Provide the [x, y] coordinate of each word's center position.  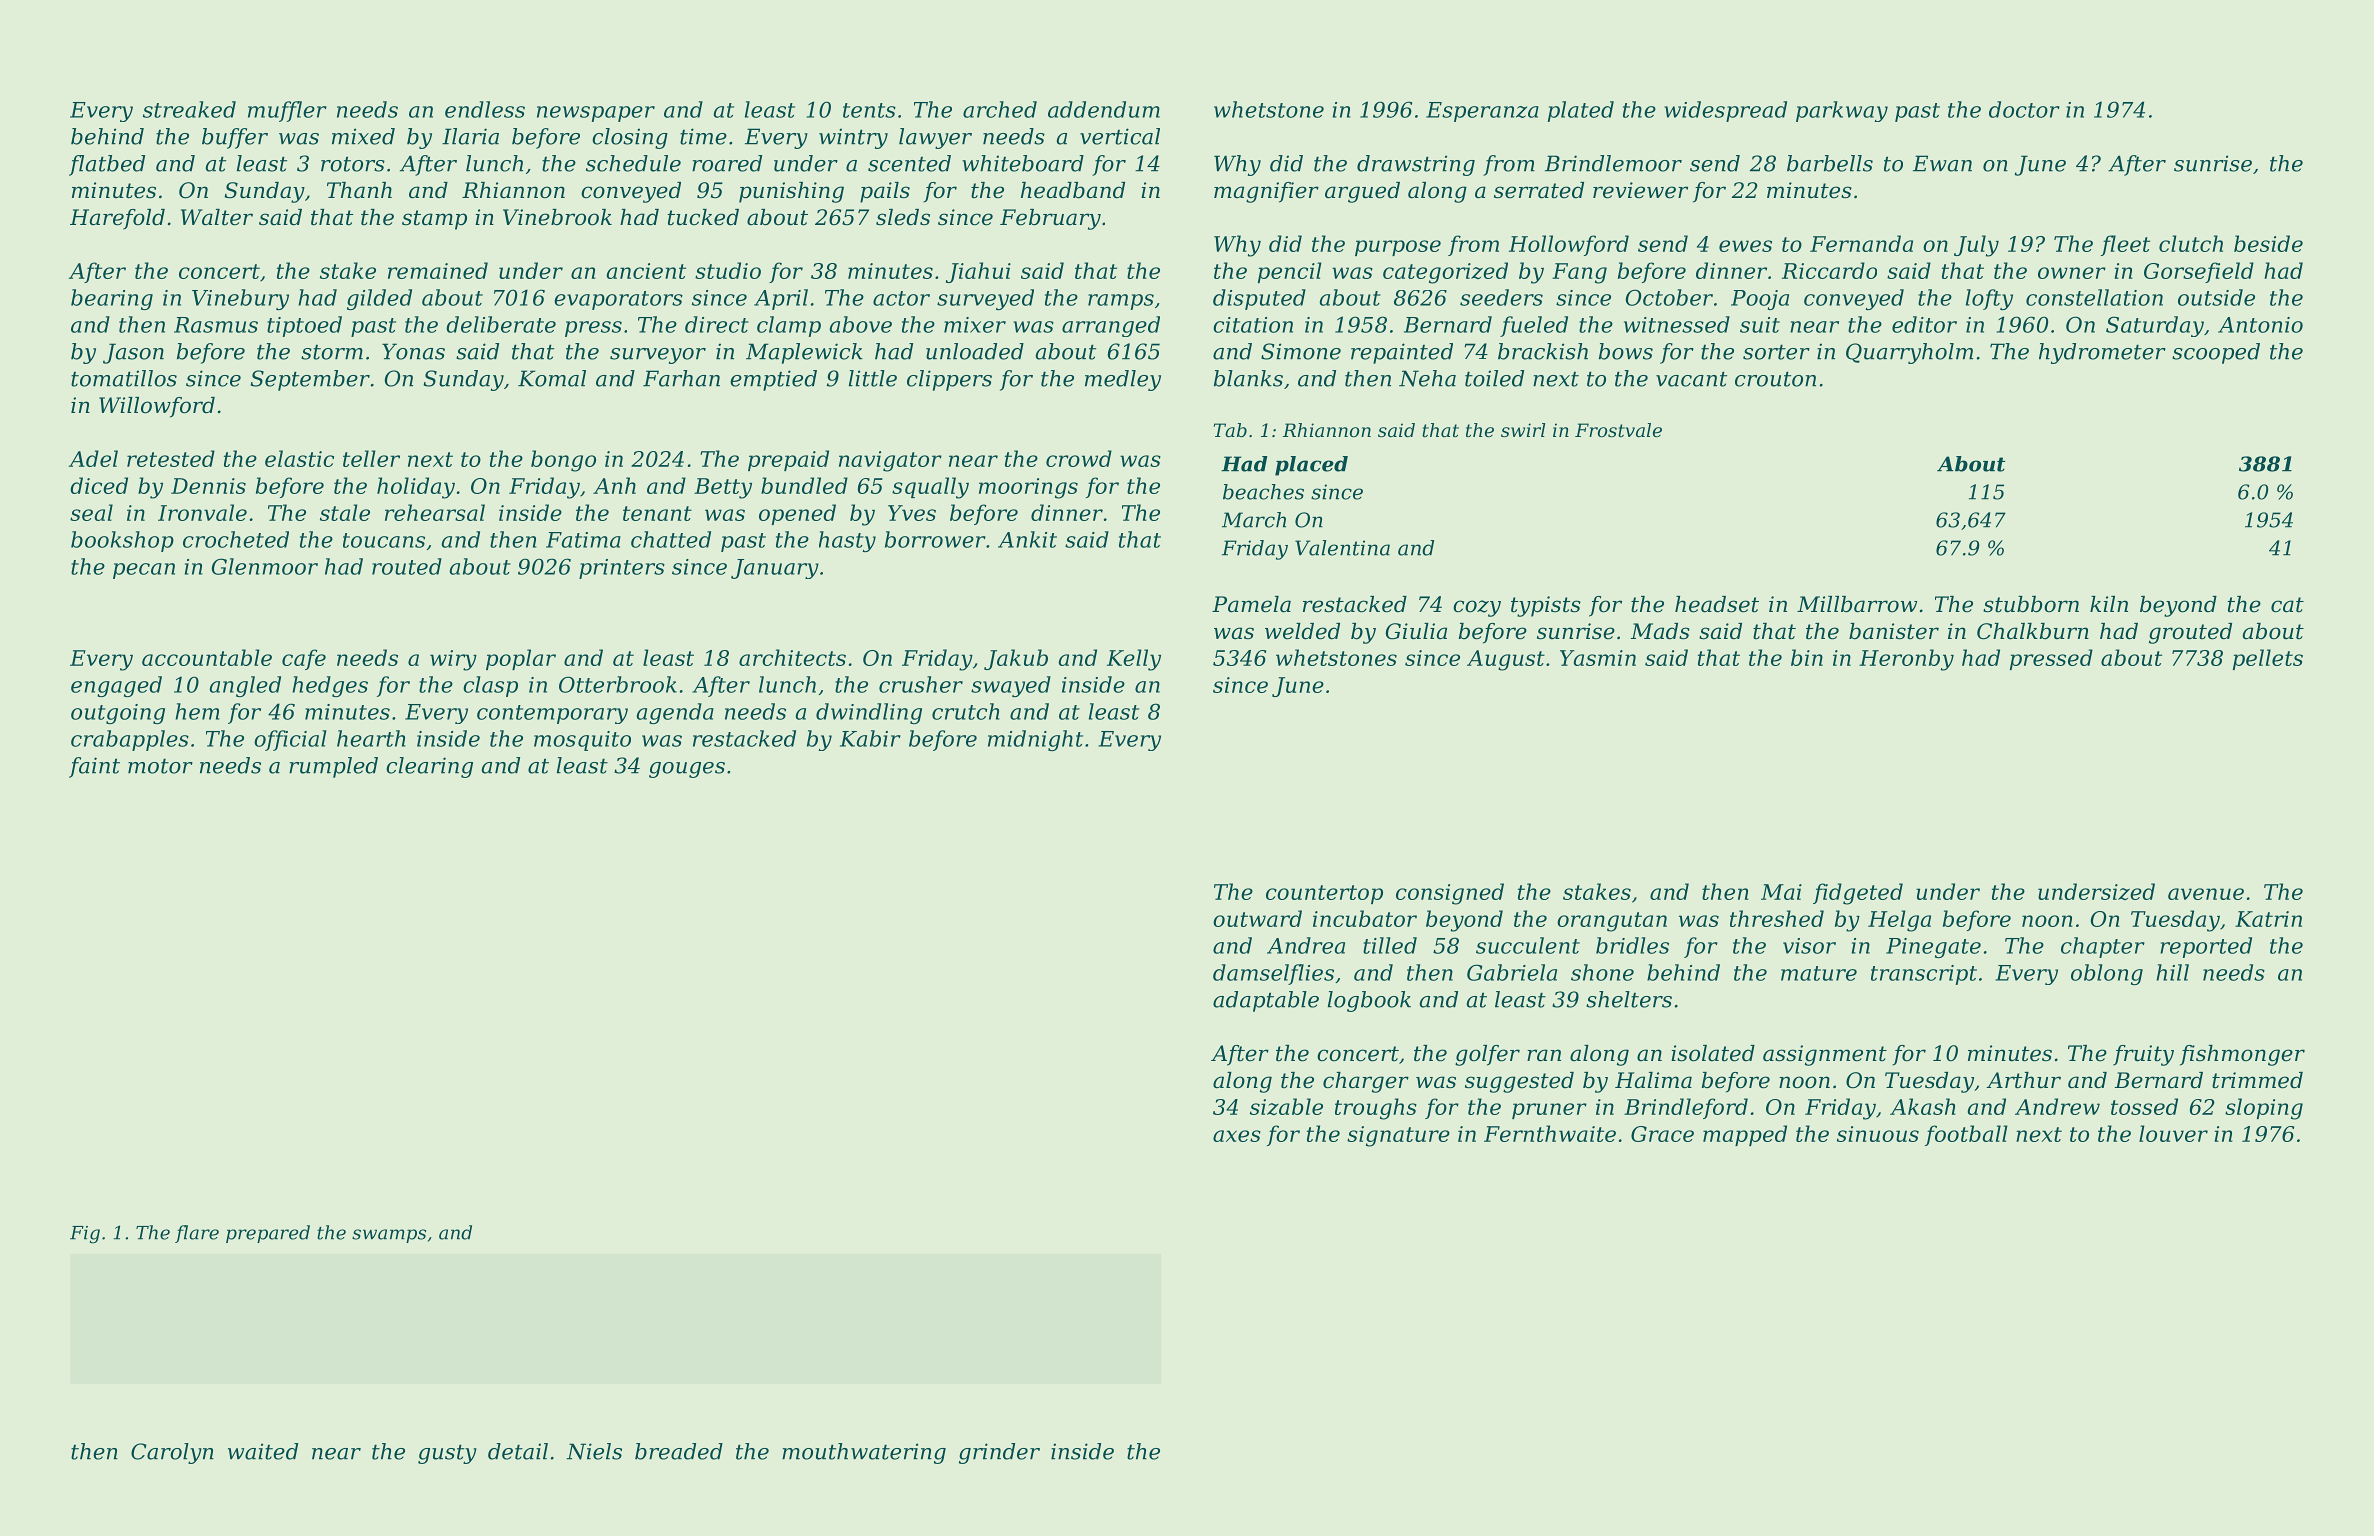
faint [94, 767]
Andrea [1306, 945]
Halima [1653, 1080]
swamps [389, 1236]
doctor [2024, 109]
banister [1894, 631]
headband [1073, 190]
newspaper [596, 114]
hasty [847, 541]
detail [518, 1451]
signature [1398, 1136]
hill [2172, 972]
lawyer [935, 138]
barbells [1830, 163]
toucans [384, 540]
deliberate [501, 324]
